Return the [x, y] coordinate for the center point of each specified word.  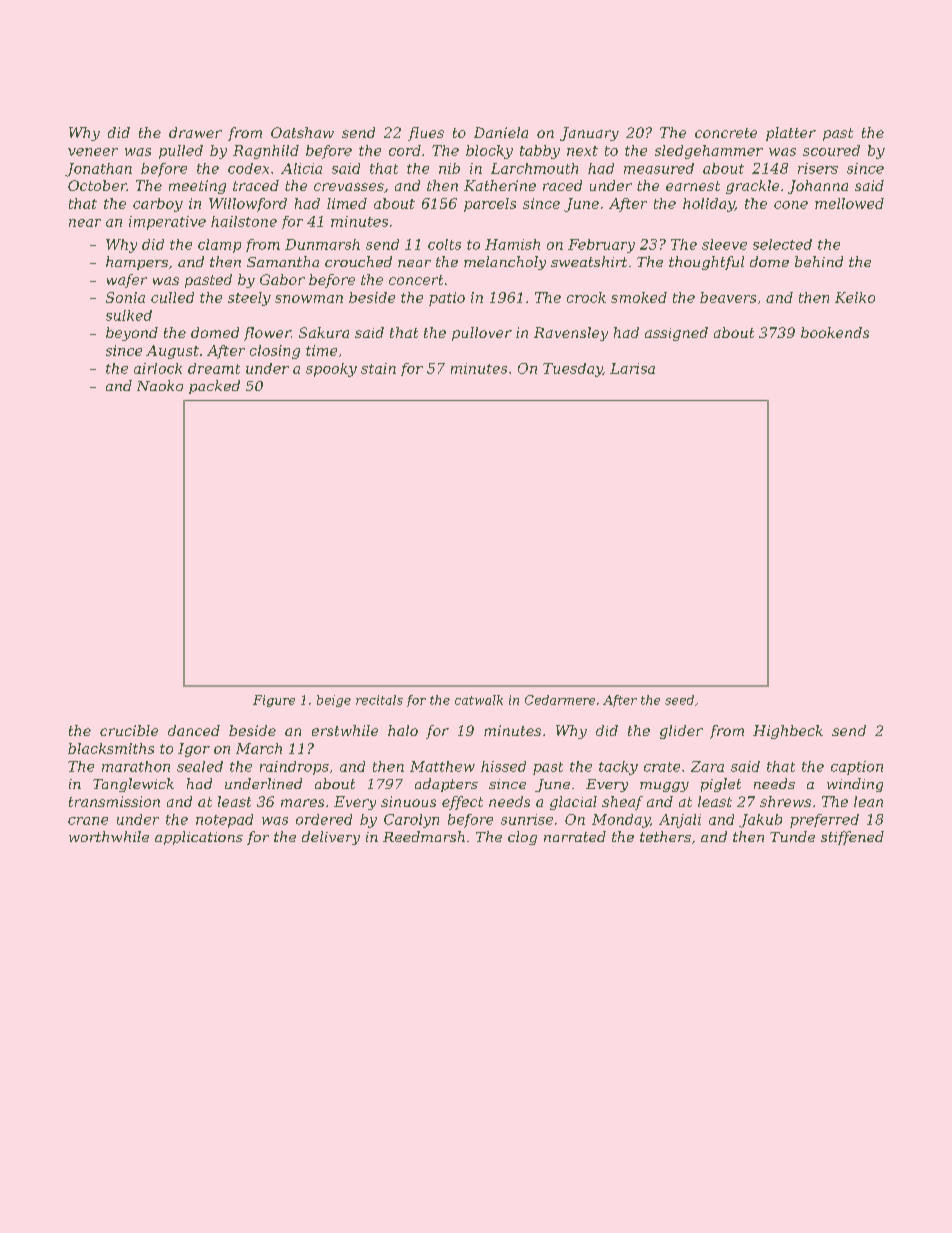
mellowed [849, 203]
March [259, 748]
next [582, 151]
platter [791, 134]
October [97, 185]
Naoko [160, 385]
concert [416, 280]
